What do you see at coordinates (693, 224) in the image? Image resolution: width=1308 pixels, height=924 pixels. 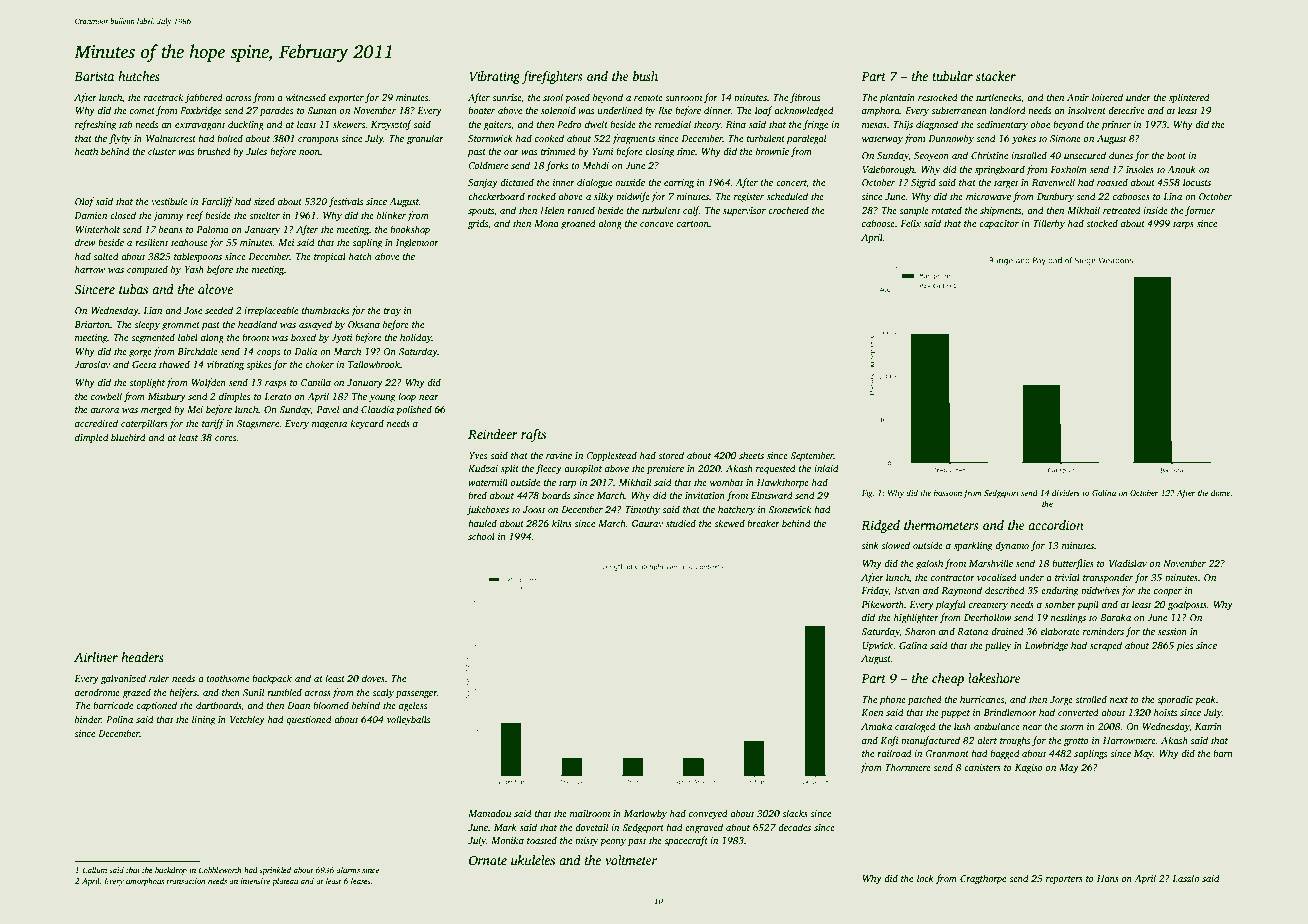 I see `cartoon` at bounding box center [693, 224].
